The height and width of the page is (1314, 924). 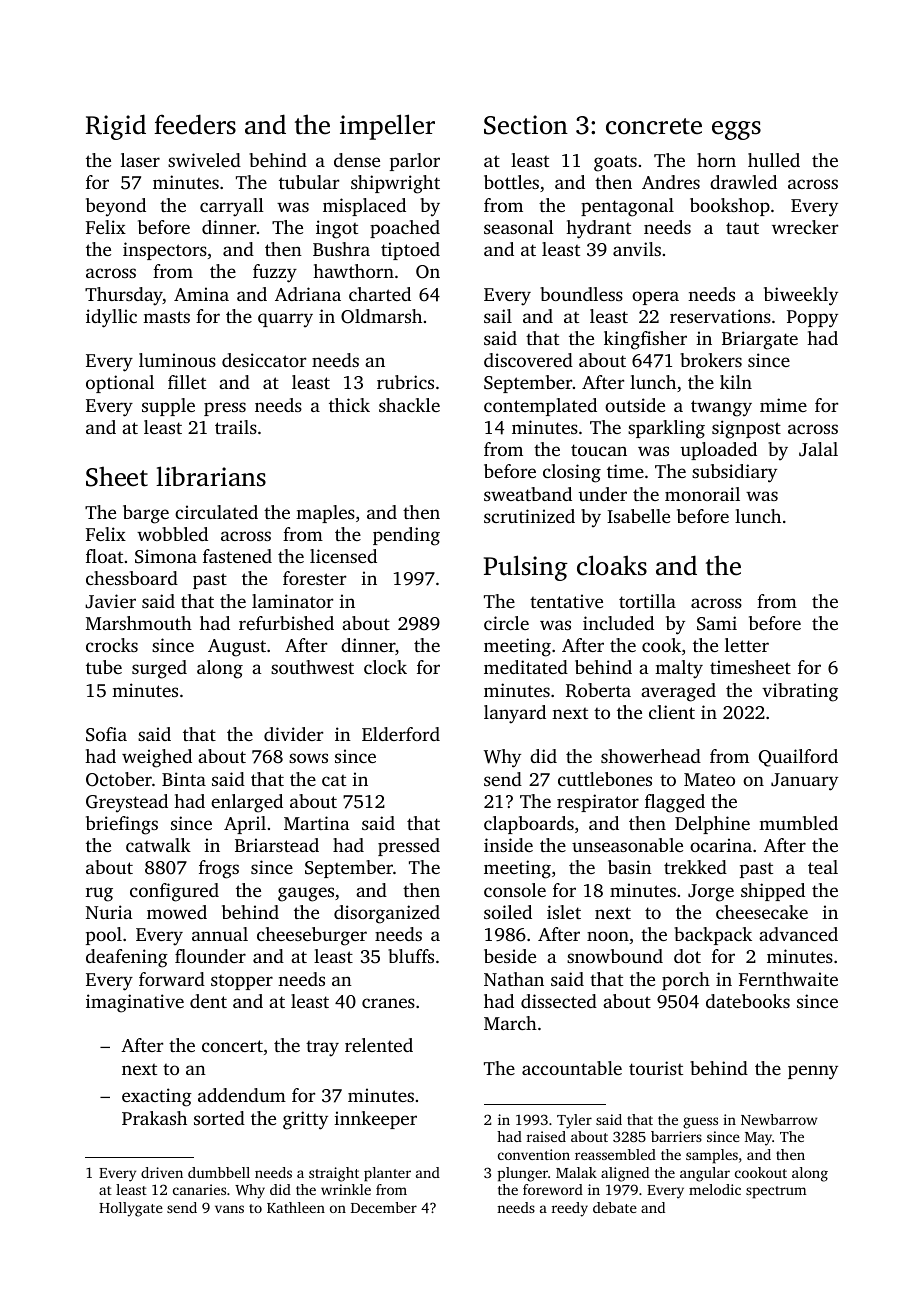 What do you see at coordinates (540, 407) in the page?
I see `contemplated` at bounding box center [540, 407].
